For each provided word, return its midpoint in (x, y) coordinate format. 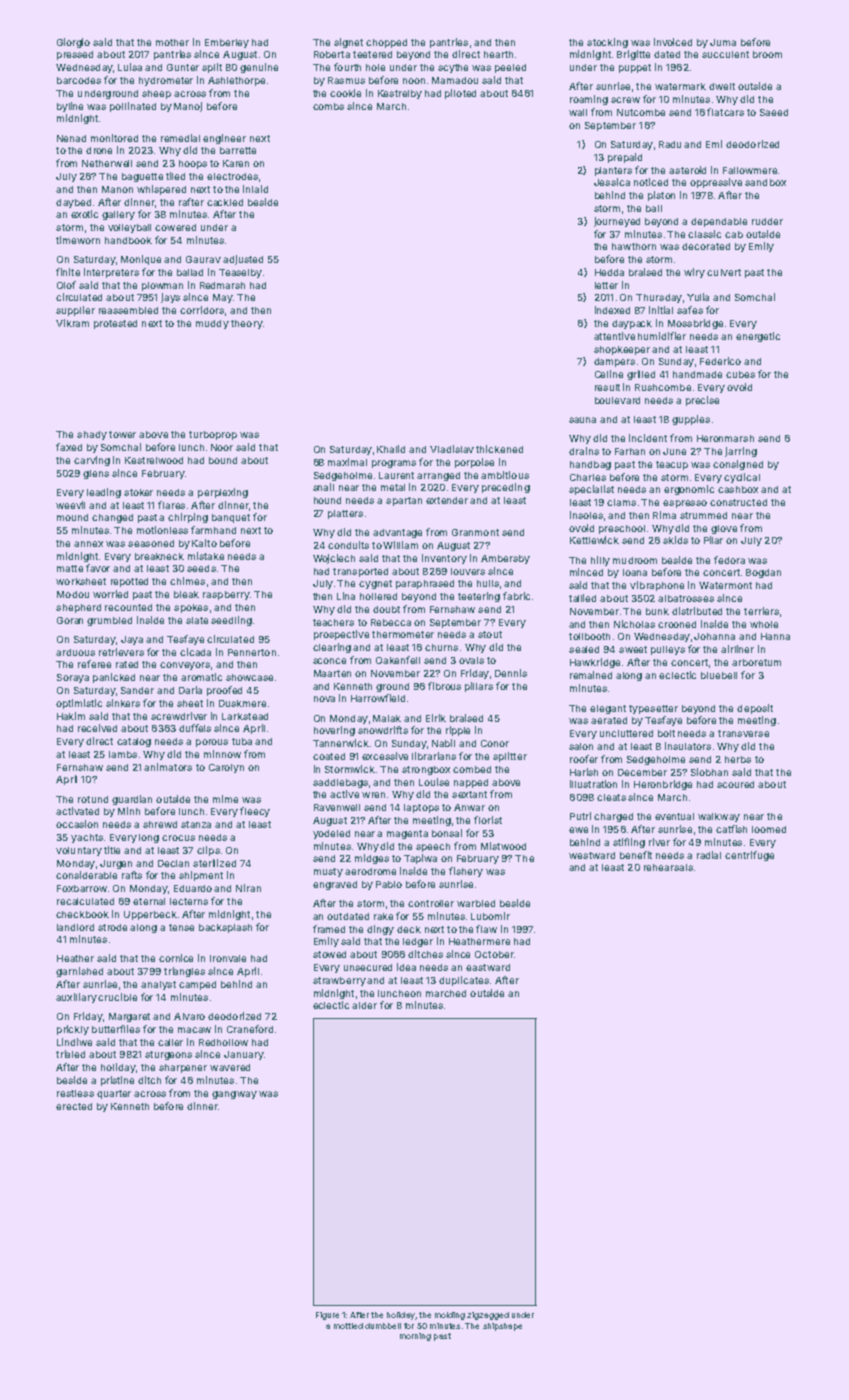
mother (172, 42)
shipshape (502, 1327)
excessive (385, 756)
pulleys (668, 650)
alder (364, 1005)
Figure (327, 1316)
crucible (117, 997)
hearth (498, 54)
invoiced (673, 42)
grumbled (109, 621)
